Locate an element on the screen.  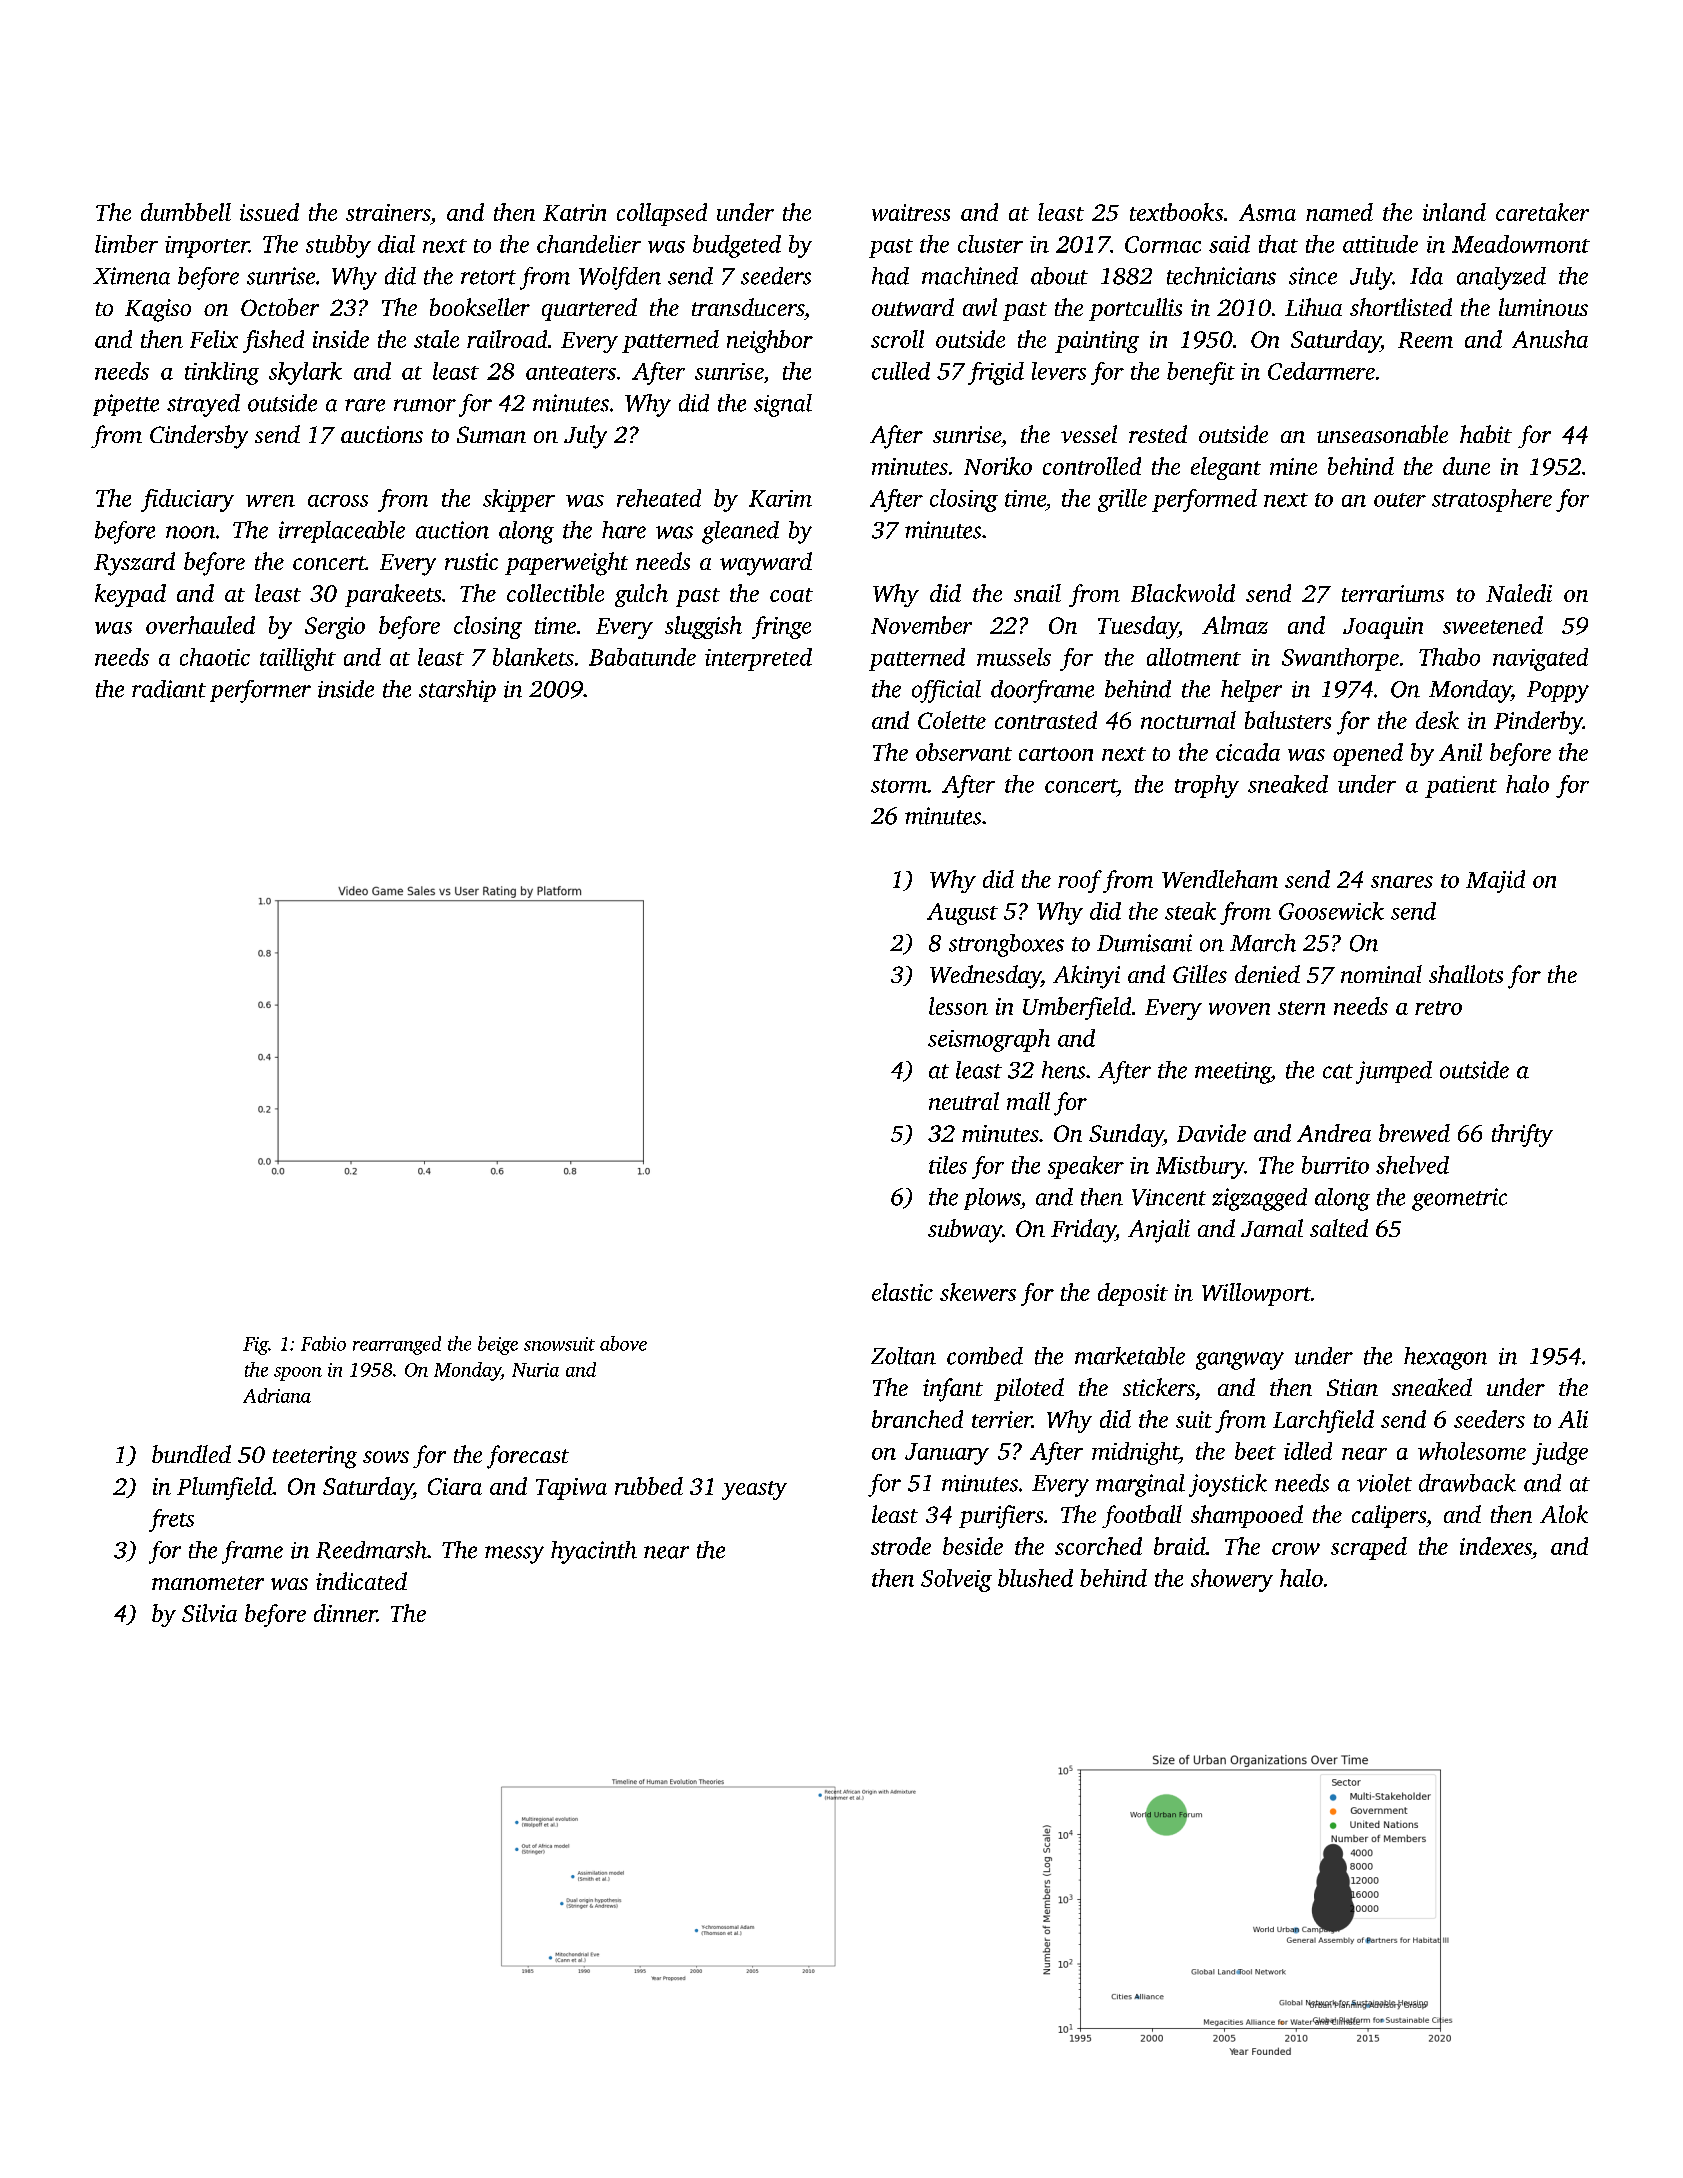
elastic is located at coordinates (902, 1292).
